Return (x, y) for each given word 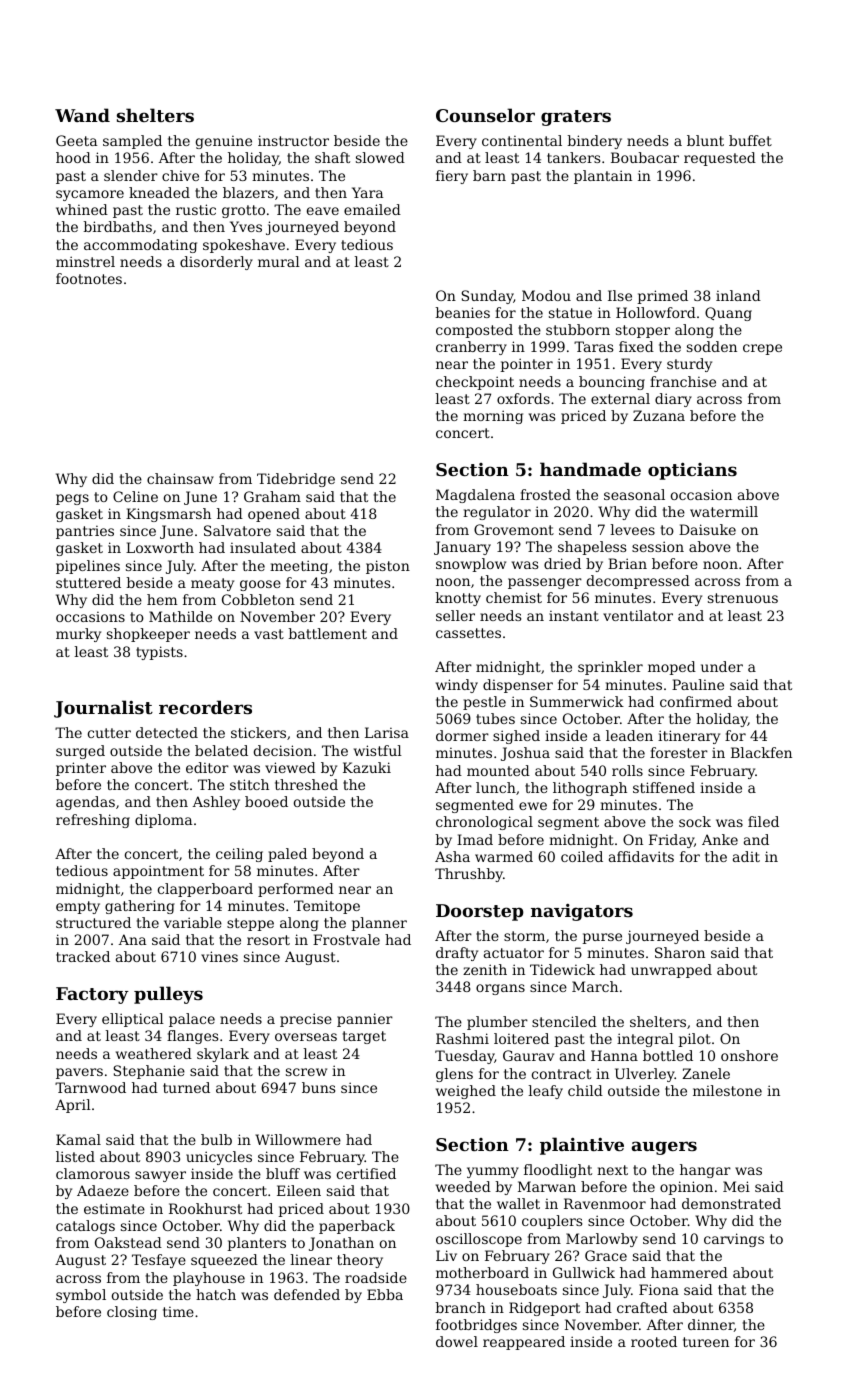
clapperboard (205, 890)
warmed (504, 856)
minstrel (85, 261)
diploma (163, 821)
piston (388, 567)
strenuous (743, 598)
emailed (372, 209)
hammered (689, 1272)
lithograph (590, 789)
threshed (306, 784)
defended (307, 1294)
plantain (603, 177)
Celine (135, 496)
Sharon (680, 952)
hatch (216, 1294)
